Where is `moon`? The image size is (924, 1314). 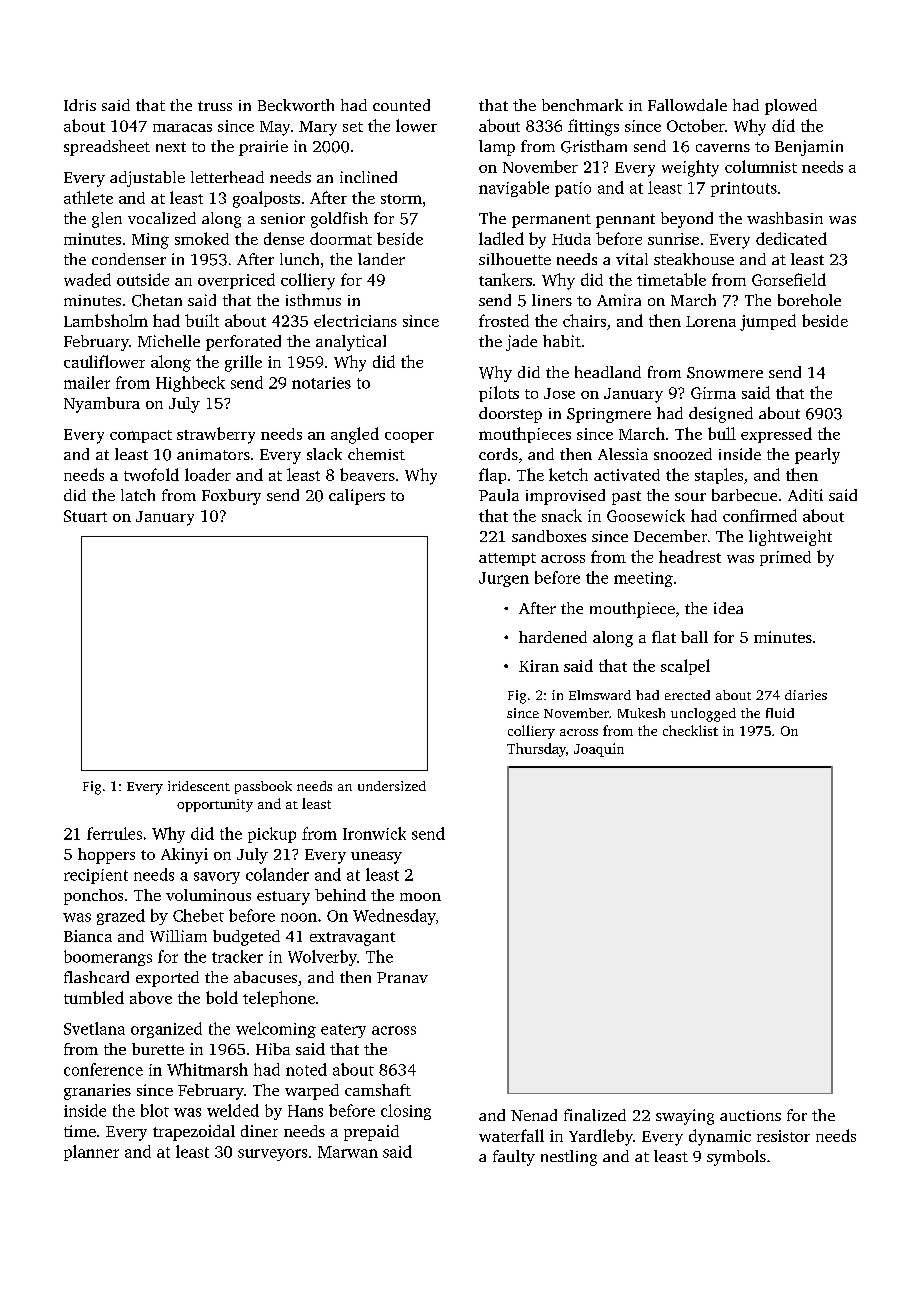
moon is located at coordinates (420, 897).
